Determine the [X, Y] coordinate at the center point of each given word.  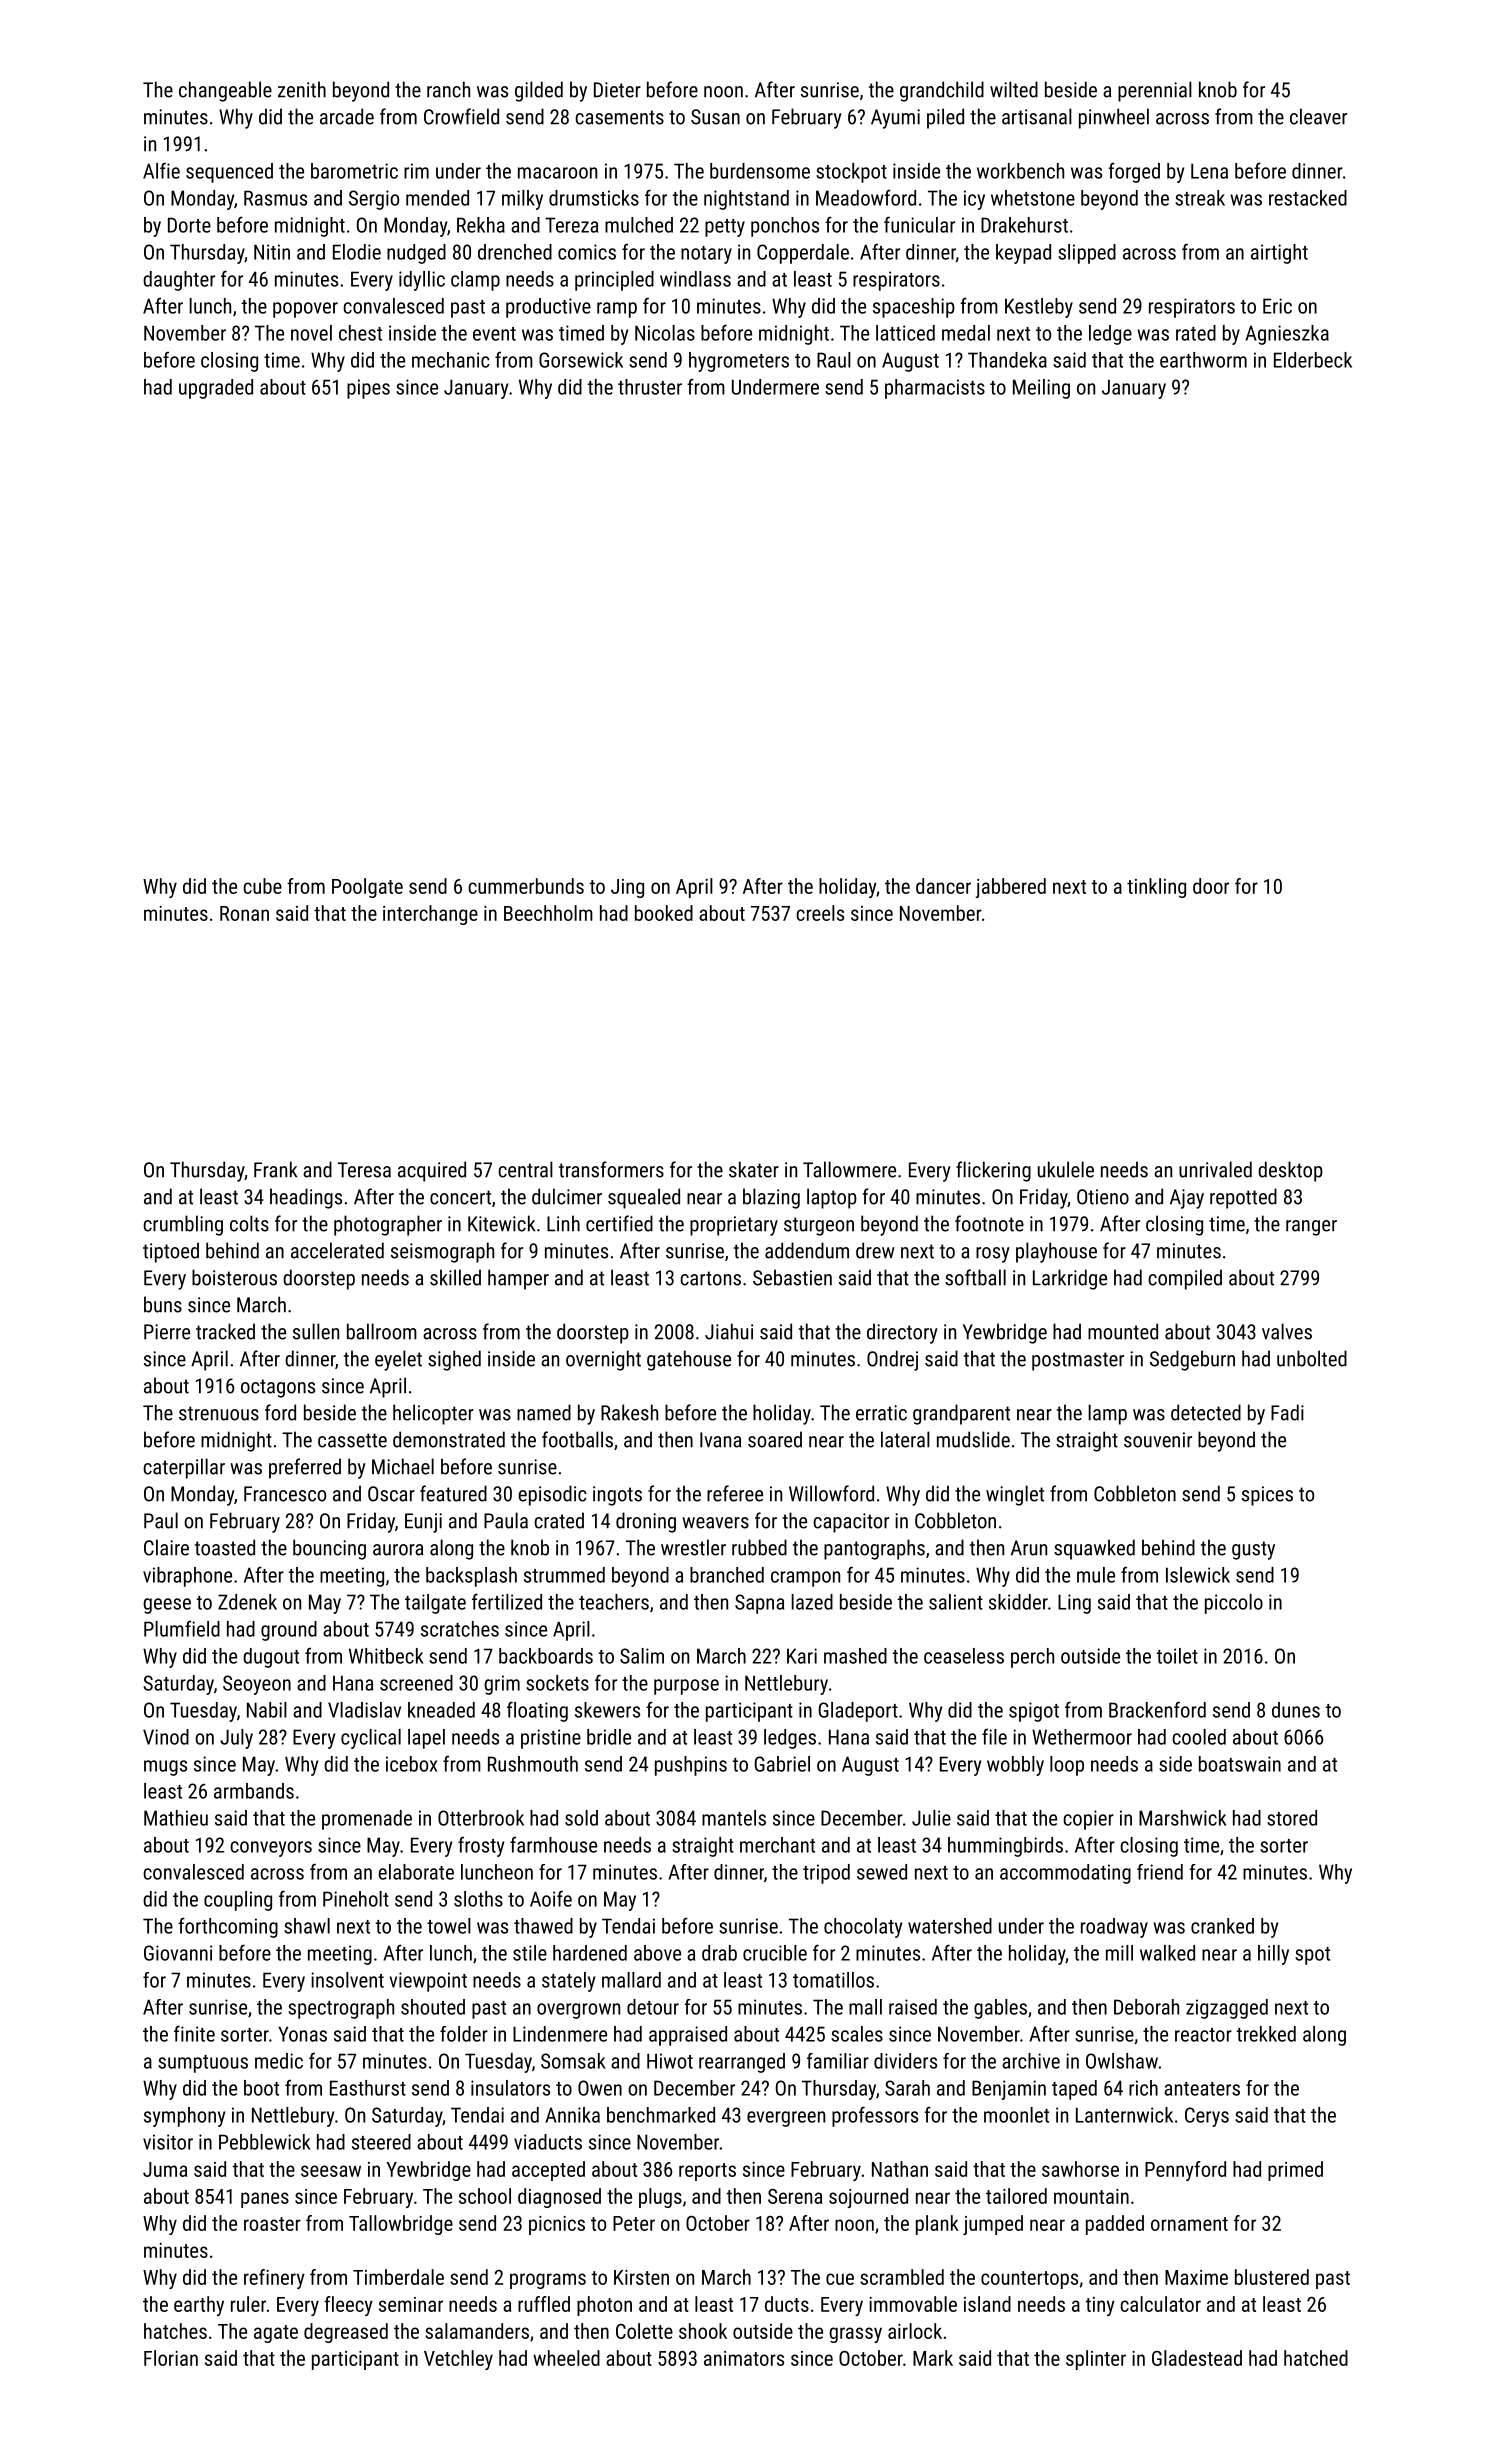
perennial [1155, 91]
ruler [248, 2304]
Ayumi [895, 119]
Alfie [161, 170]
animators [744, 2358]
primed [1295, 2171]
